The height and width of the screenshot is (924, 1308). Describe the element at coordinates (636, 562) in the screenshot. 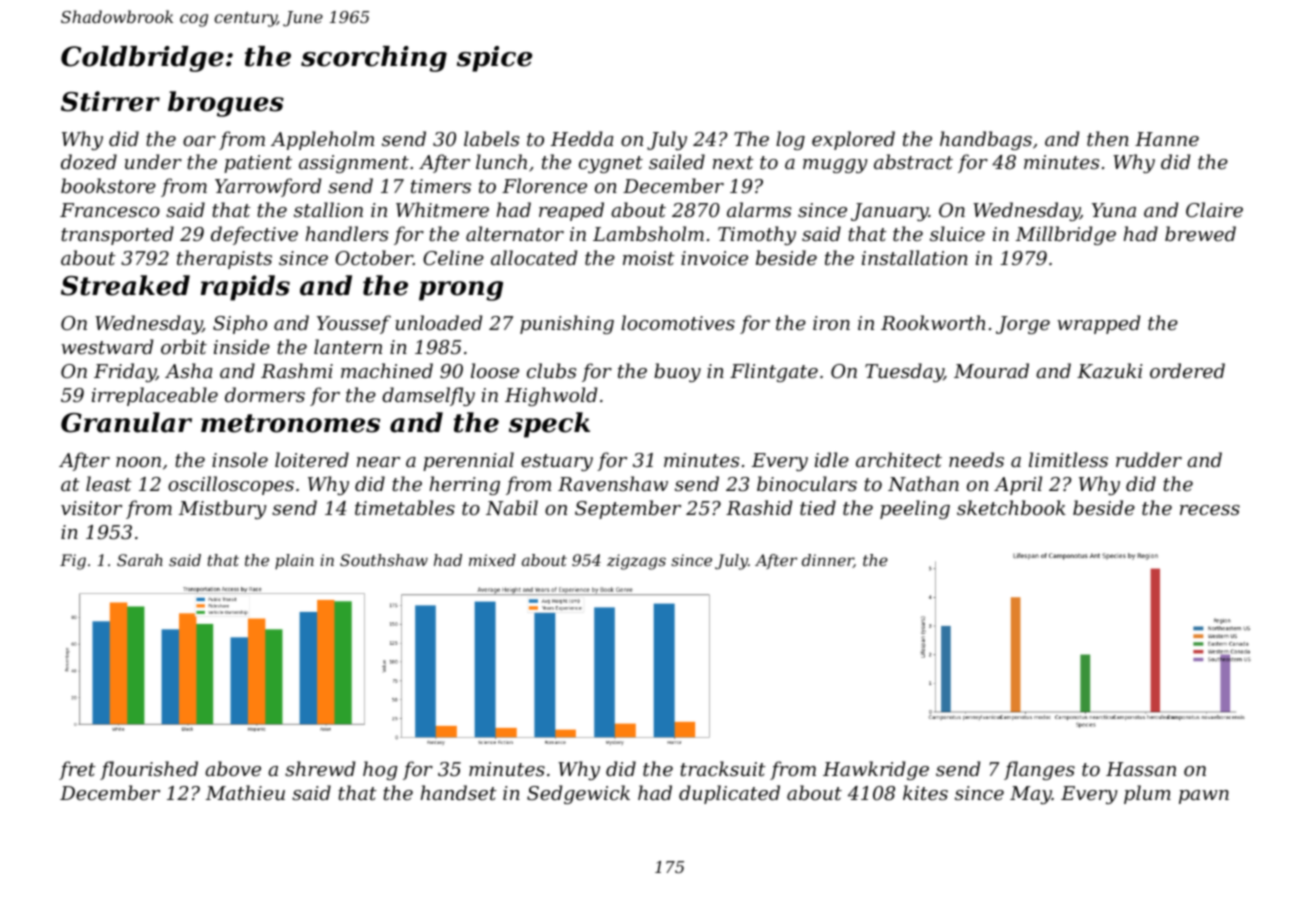

I see `zigzags` at that location.
